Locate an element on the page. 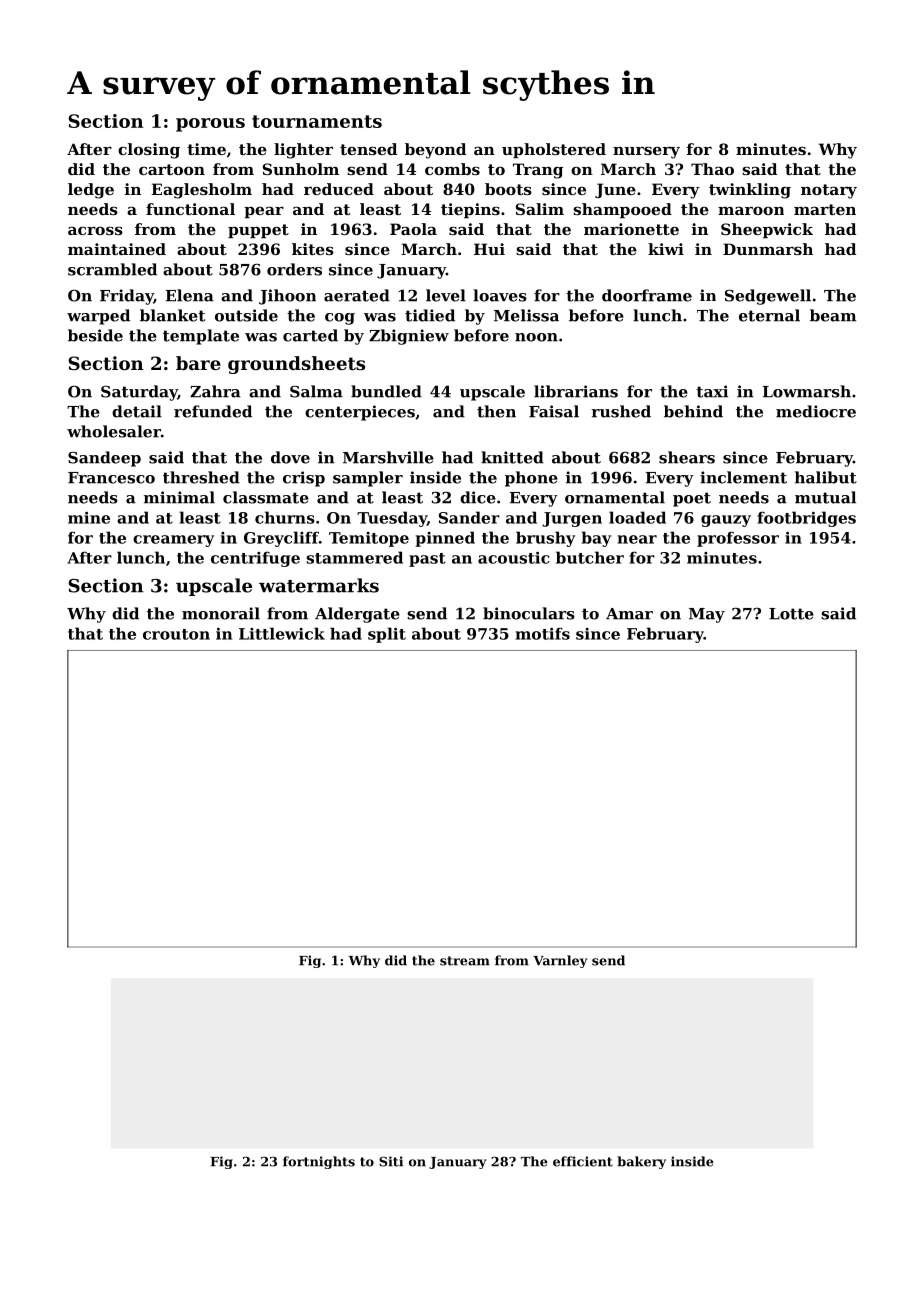 The height and width of the page is (1308, 924). bakery is located at coordinates (642, 1162).
